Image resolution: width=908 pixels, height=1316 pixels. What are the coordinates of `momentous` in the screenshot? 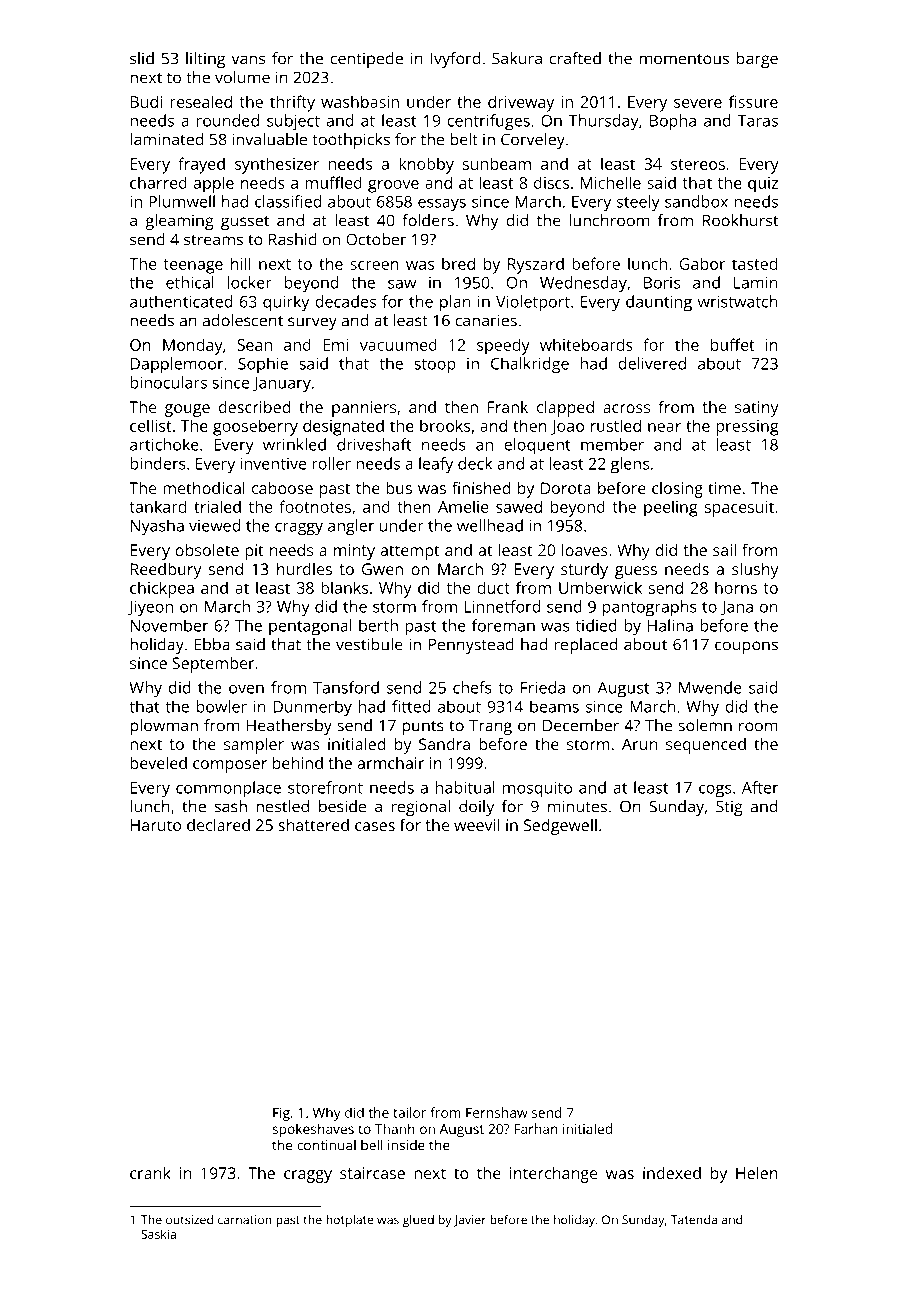 It's located at (684, 59).
